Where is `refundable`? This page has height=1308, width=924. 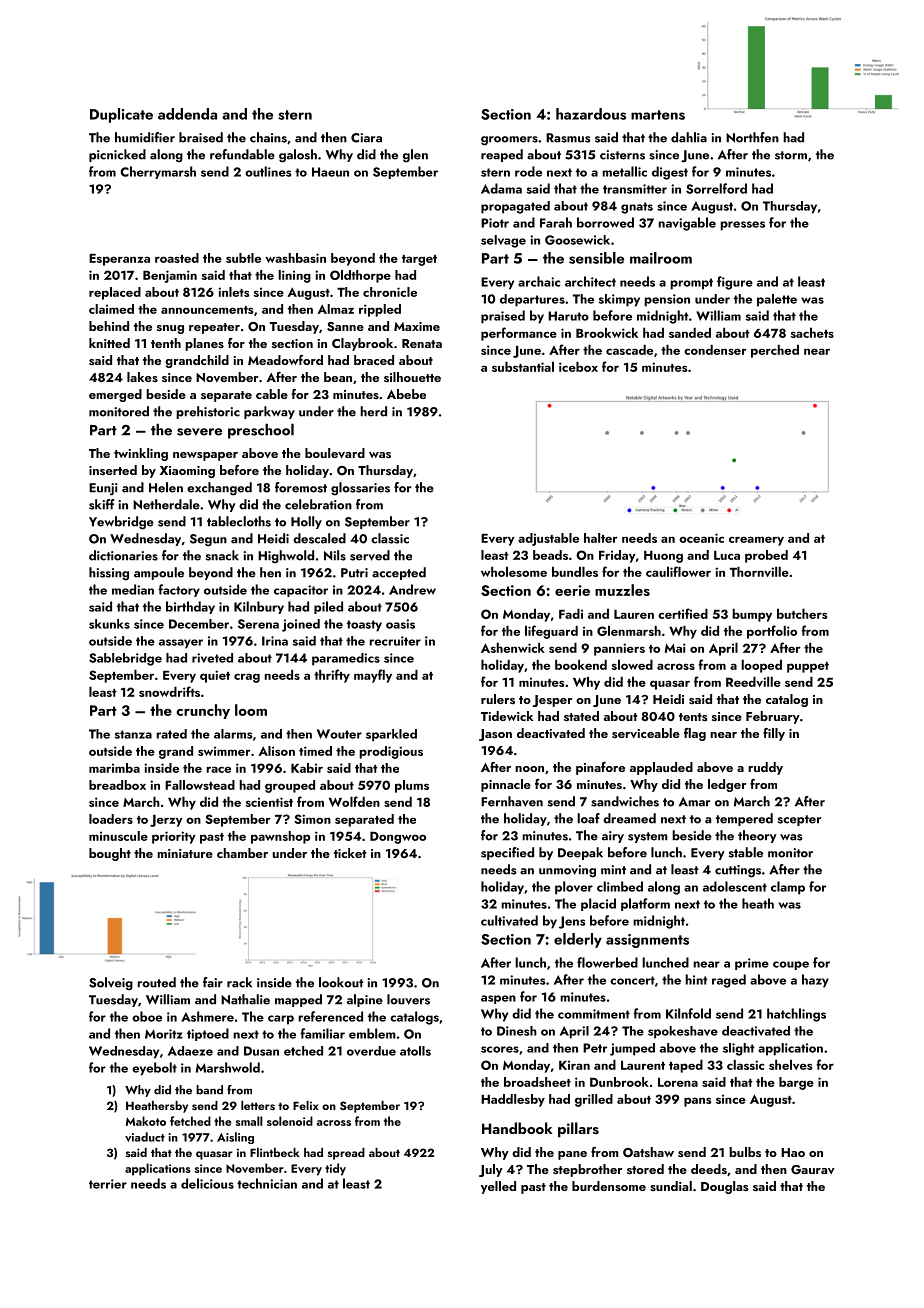 refundable is located at coordinates (242, 154).
